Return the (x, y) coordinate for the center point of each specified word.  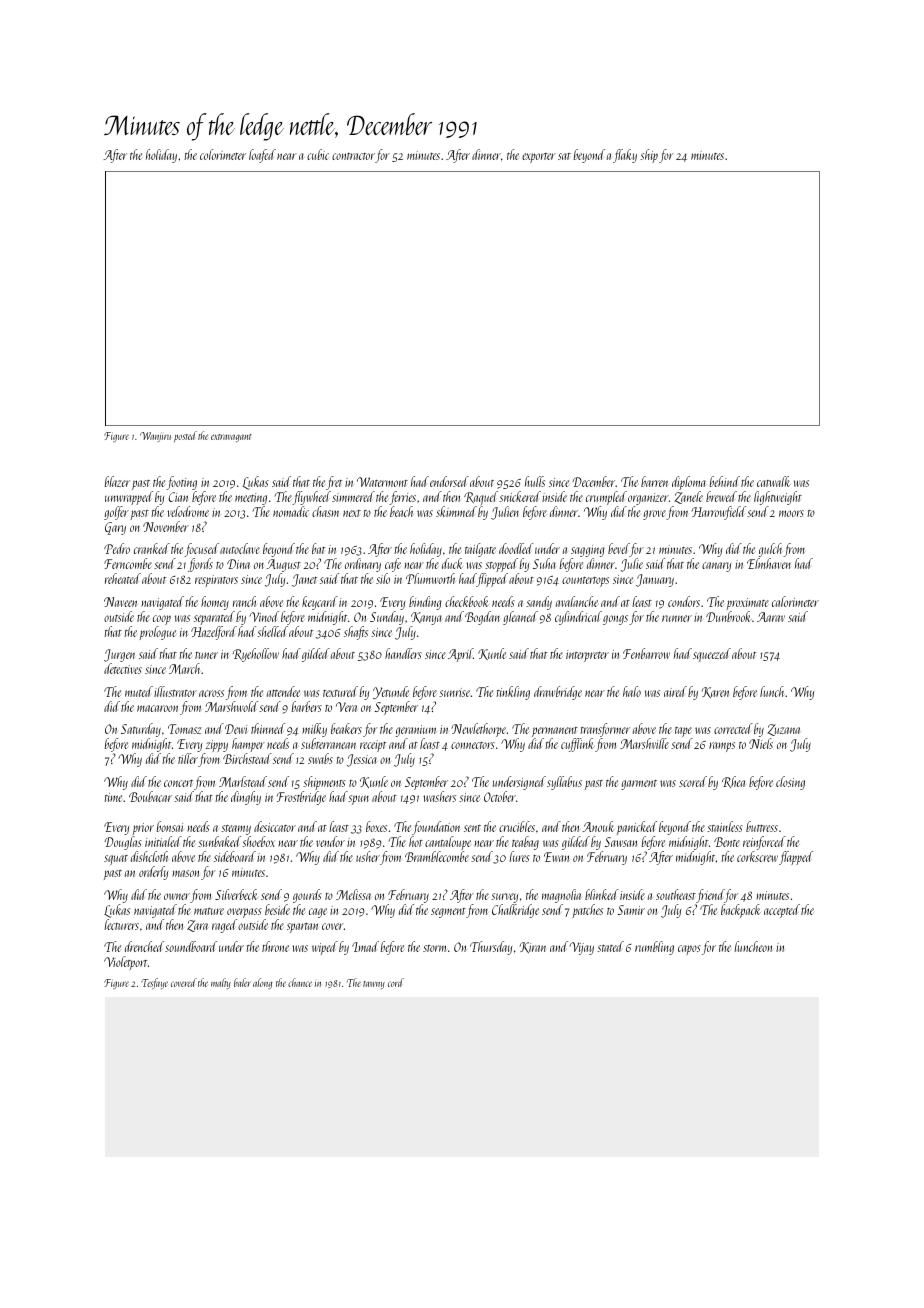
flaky (625, 156)
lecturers (121, 924)
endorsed (449, 481)
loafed (262, 156)
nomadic (291, 511)
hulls (535, 481)
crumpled (606, 498)
